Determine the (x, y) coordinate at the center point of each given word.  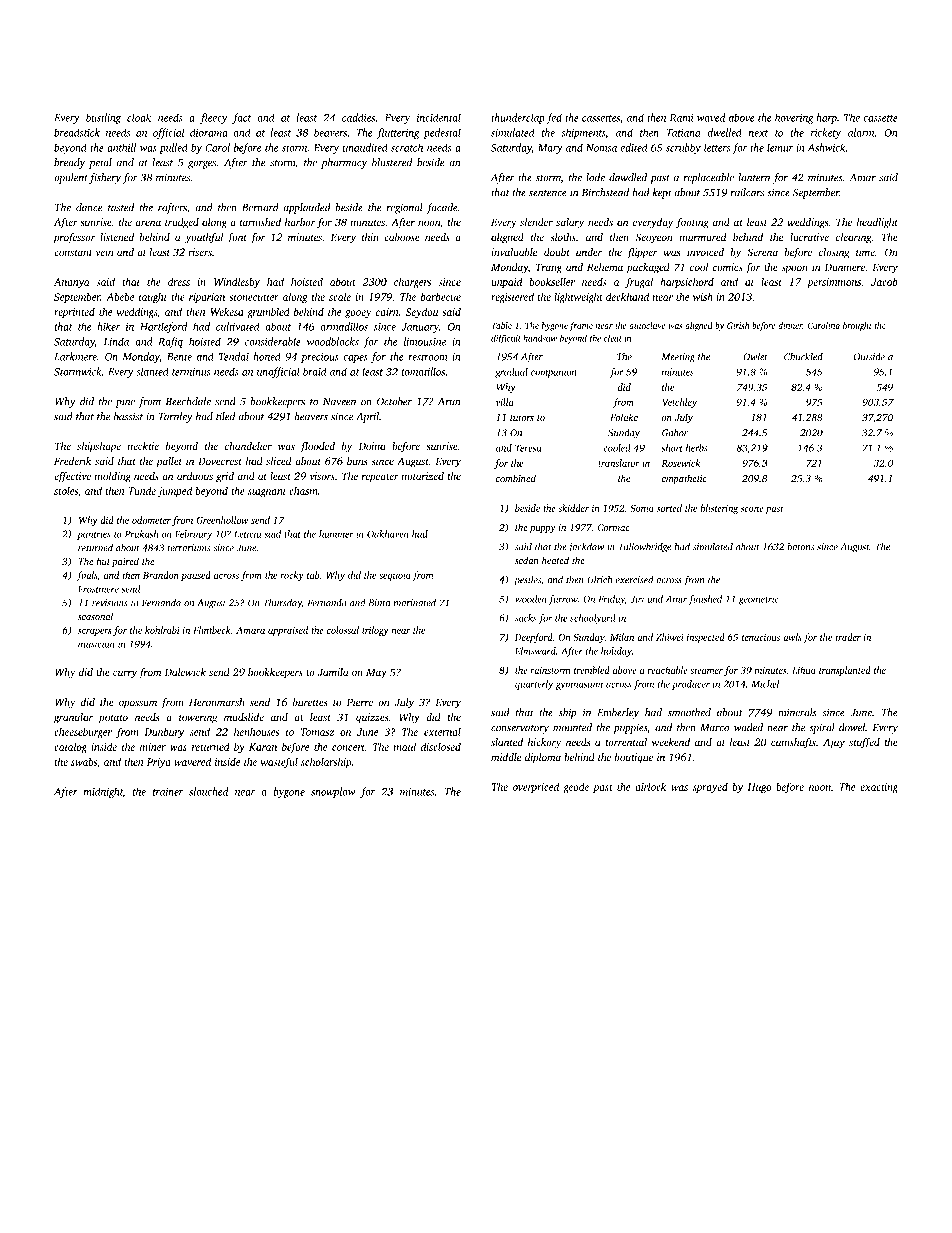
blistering (719, 509)
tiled (225, 416)
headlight (877, 223)
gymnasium (579, 685)
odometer (151, 520)
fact (241, 118)
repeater (380, 478)
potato (113, 719)
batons (800, 547)
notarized (422, 476)
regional (405, 208)
